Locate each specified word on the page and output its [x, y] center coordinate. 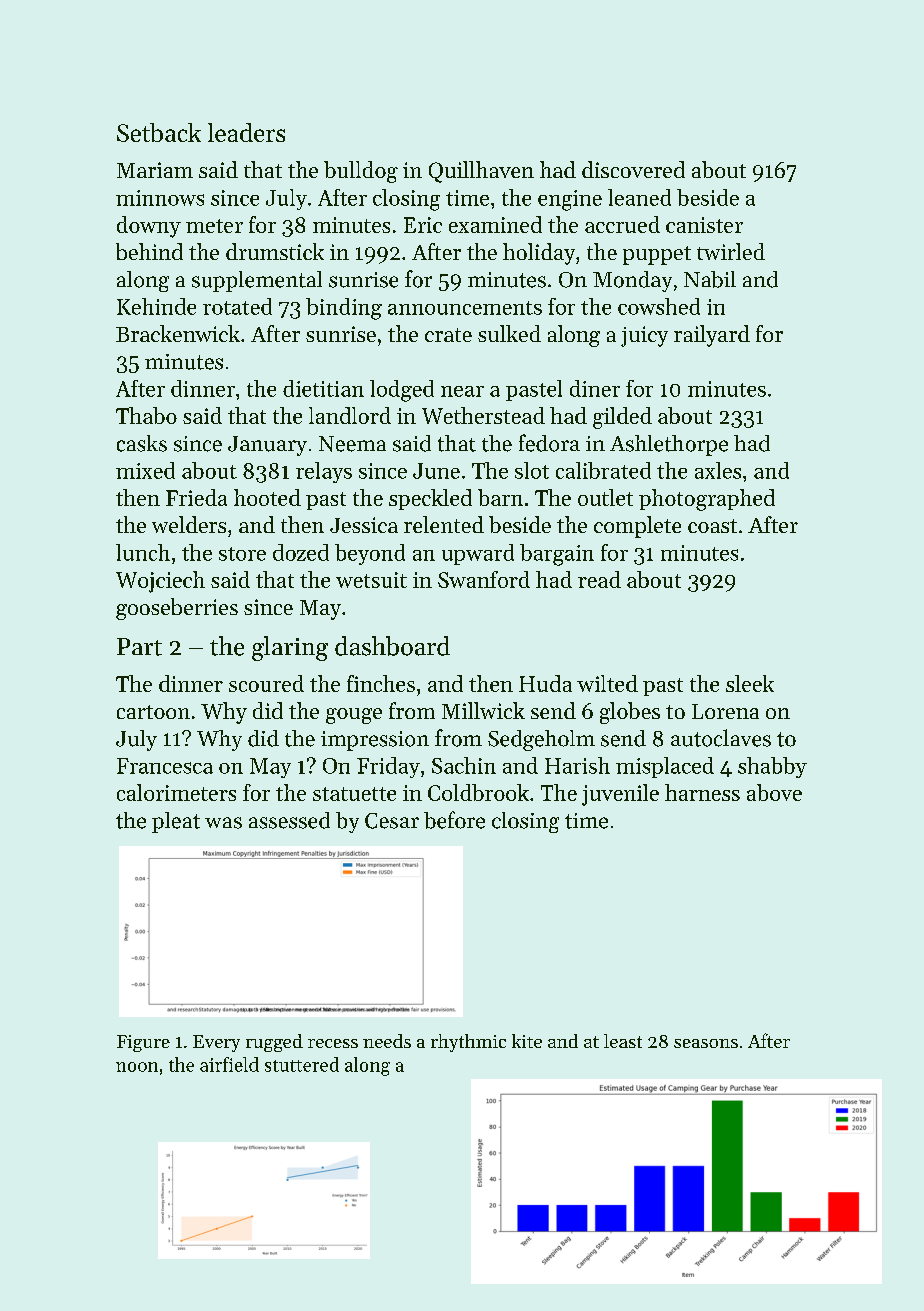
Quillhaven [481, 172]
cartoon [153, 712]
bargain [557, 555]
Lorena [725, 711]
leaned [639, 197]
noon [137, 1067]
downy [149, 227]
